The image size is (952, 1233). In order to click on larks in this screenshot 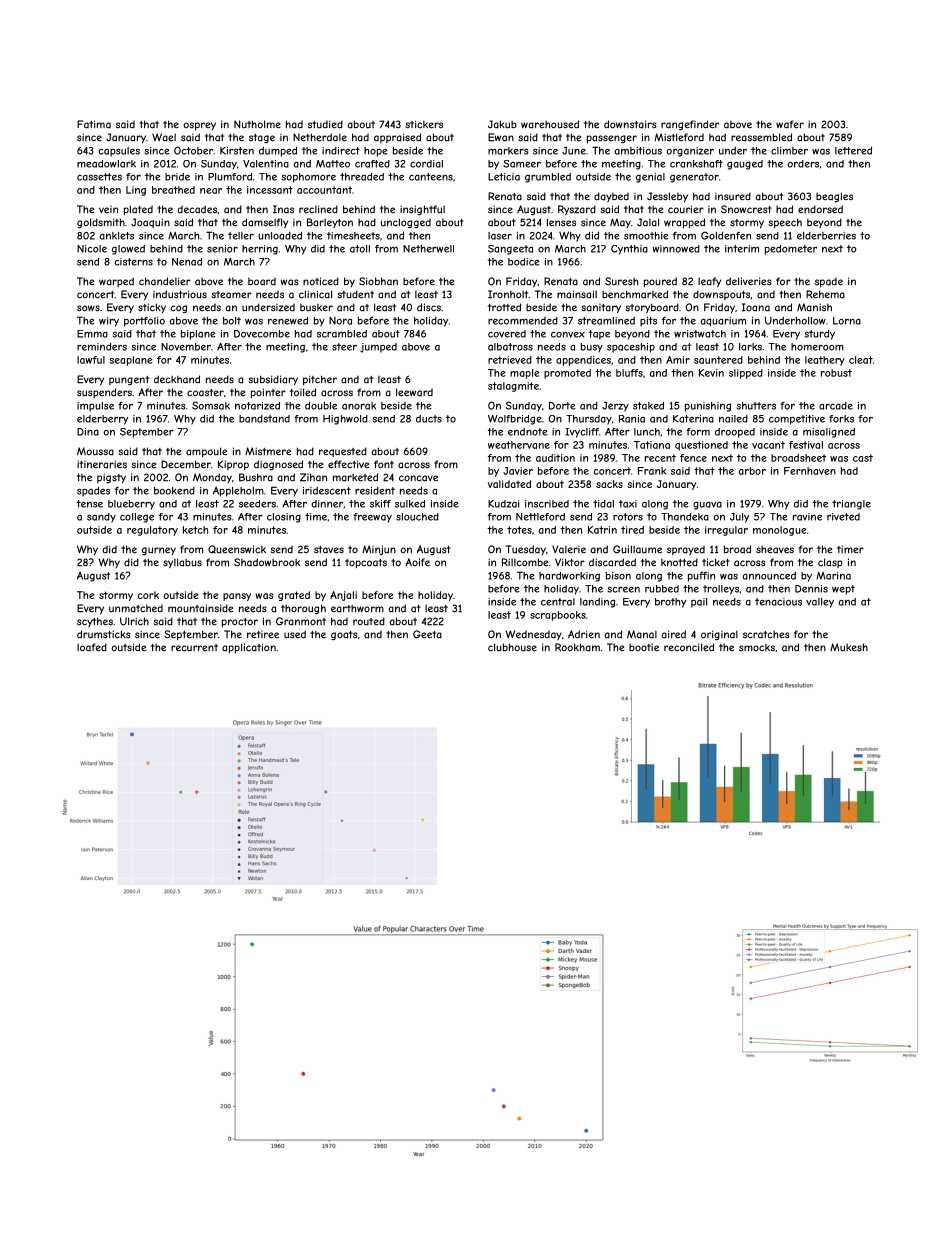, I will do `click(750, 347)`.
